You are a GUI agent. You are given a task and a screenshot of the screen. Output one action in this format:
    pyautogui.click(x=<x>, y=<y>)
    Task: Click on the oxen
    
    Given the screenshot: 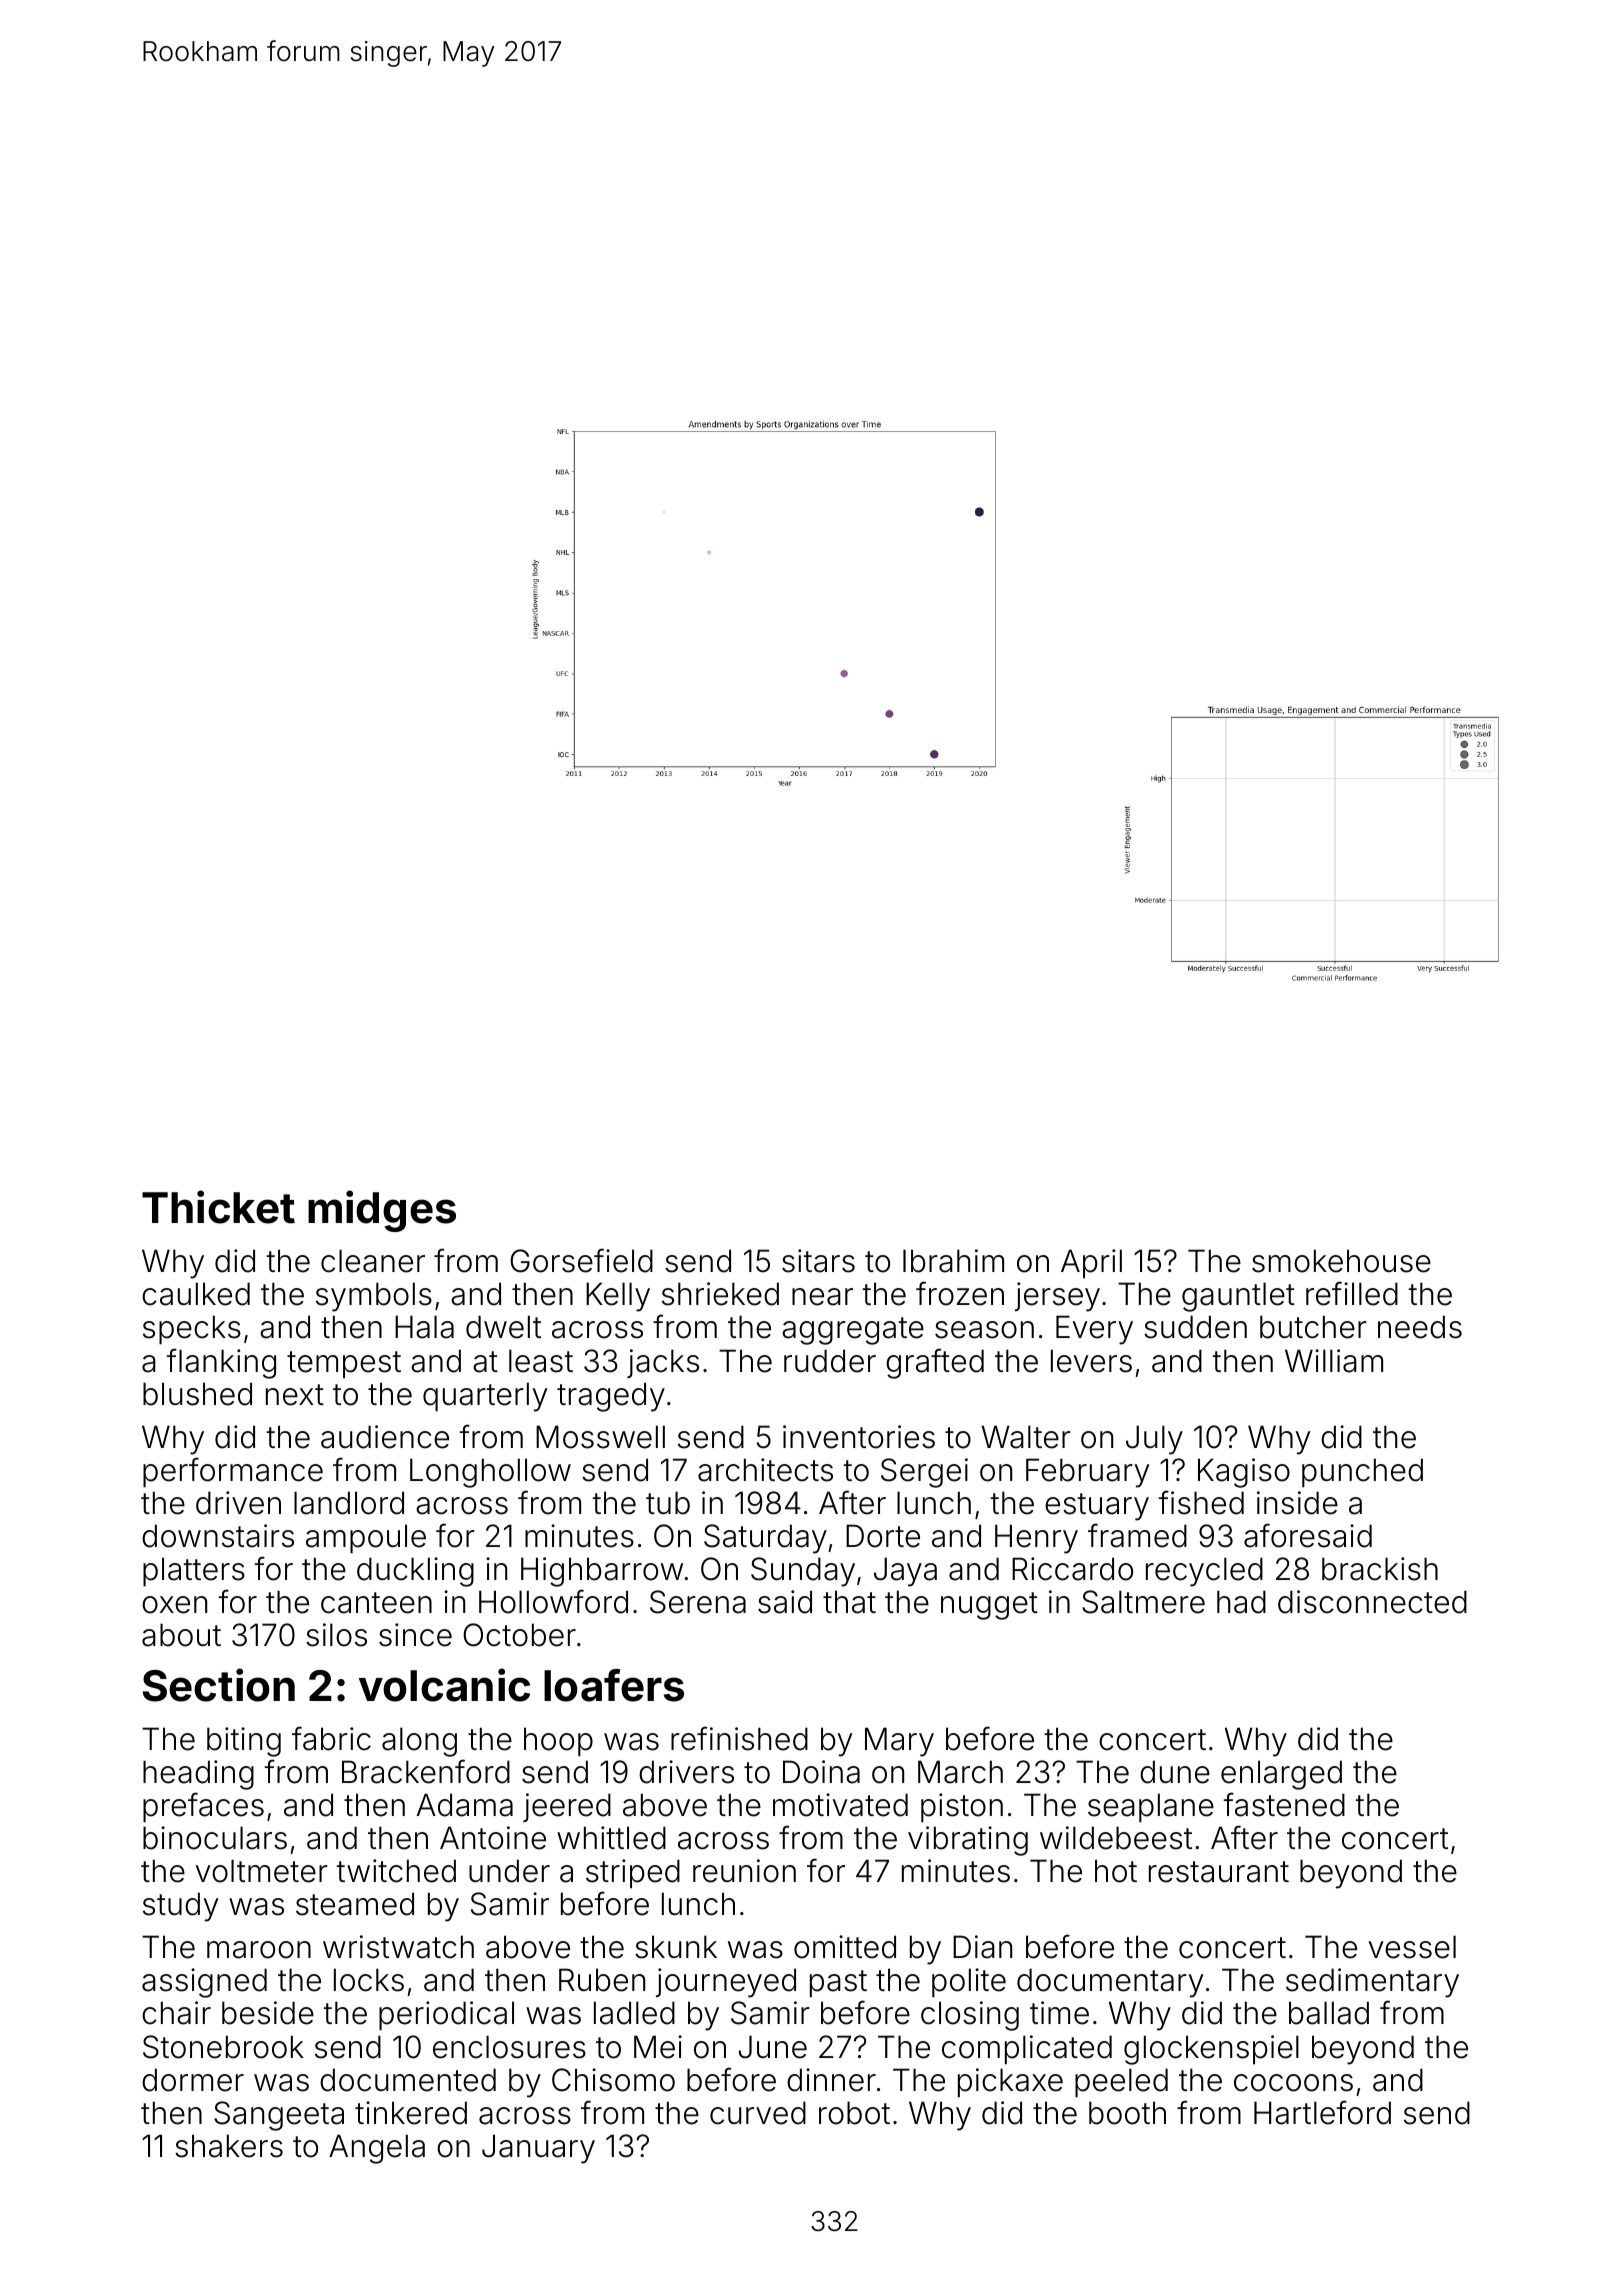 What is the action you would take?
    pyautogui.click(x=174, y=1605)
